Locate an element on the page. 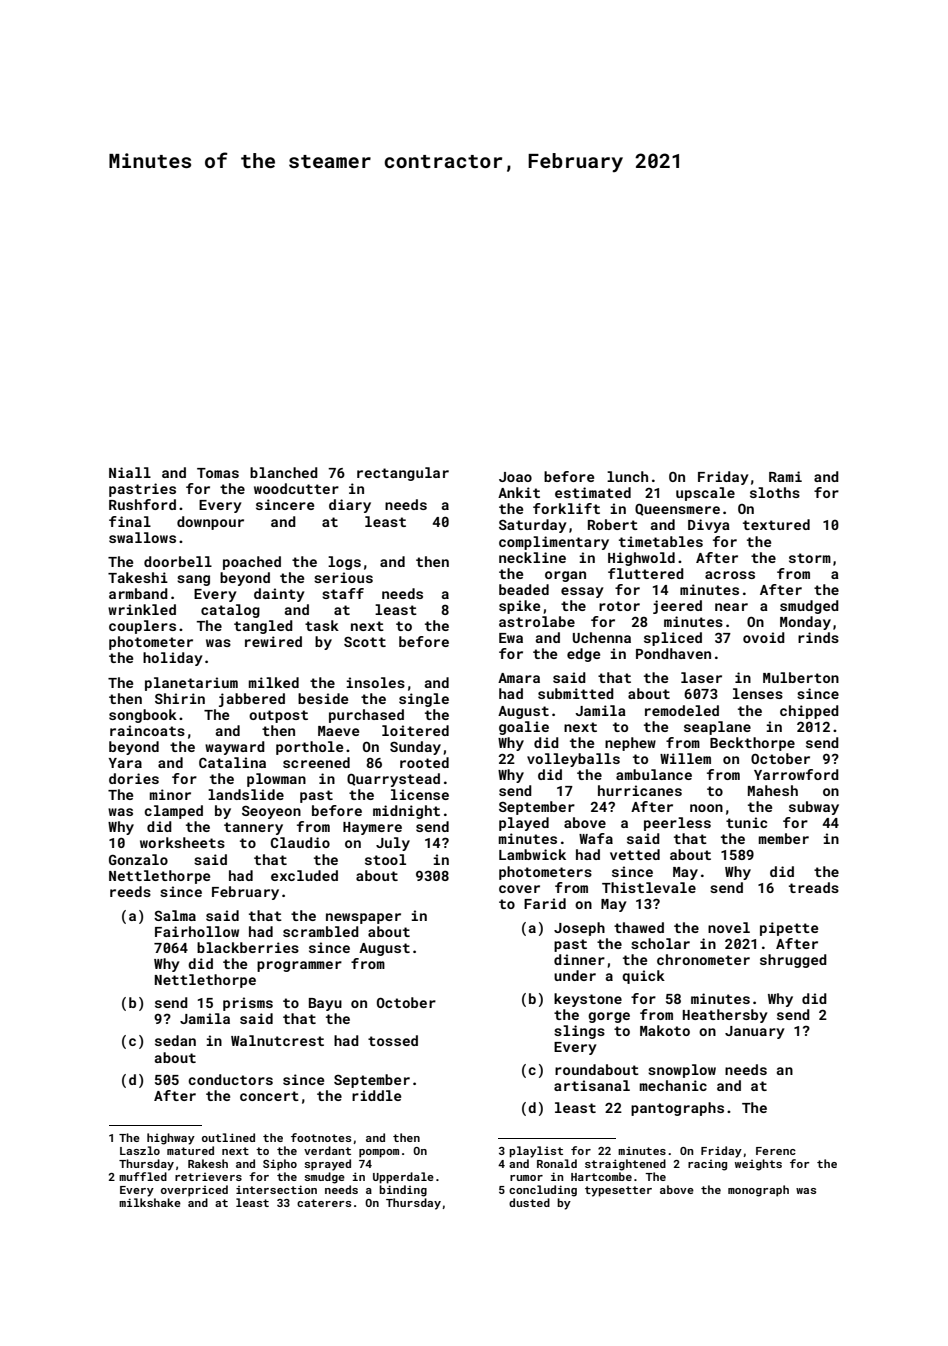 Image resolution: width=948 pixels, height=1346 pixels. holiday is located at coordinates (173, 659).
